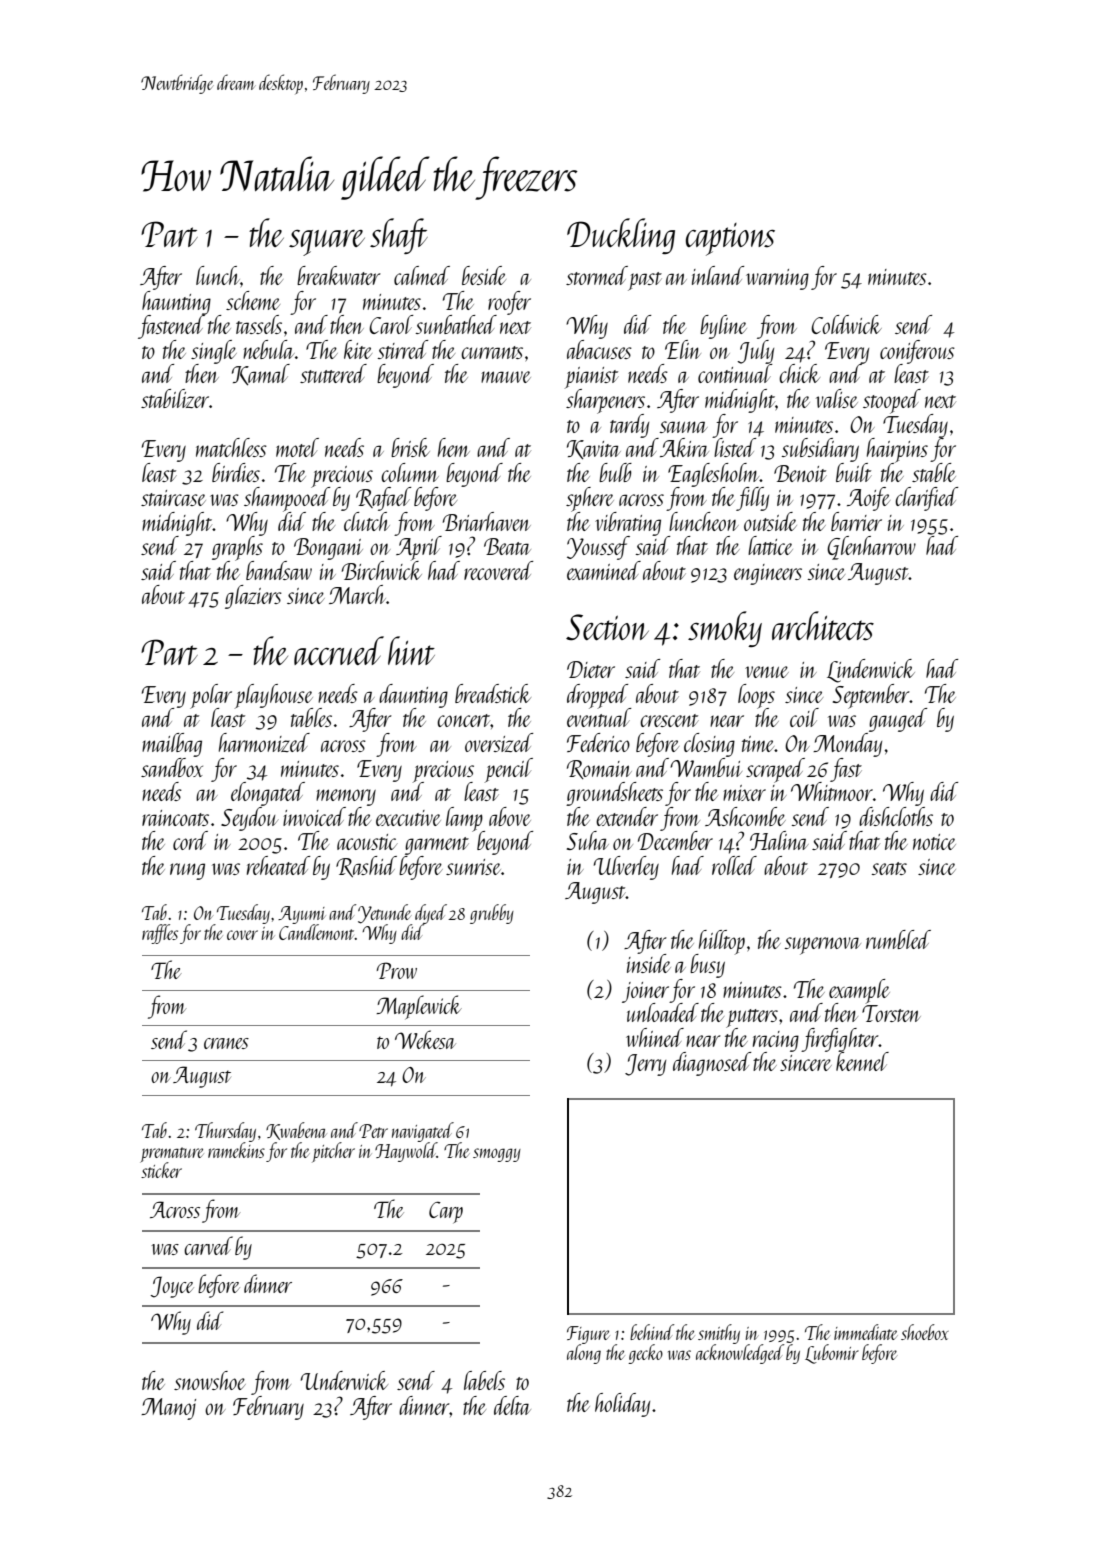 This page has width=1097, height=1558. What do you see at coordinates (172, 767) in the page?
I see `sandbox` at bounding box center [172, 767].
